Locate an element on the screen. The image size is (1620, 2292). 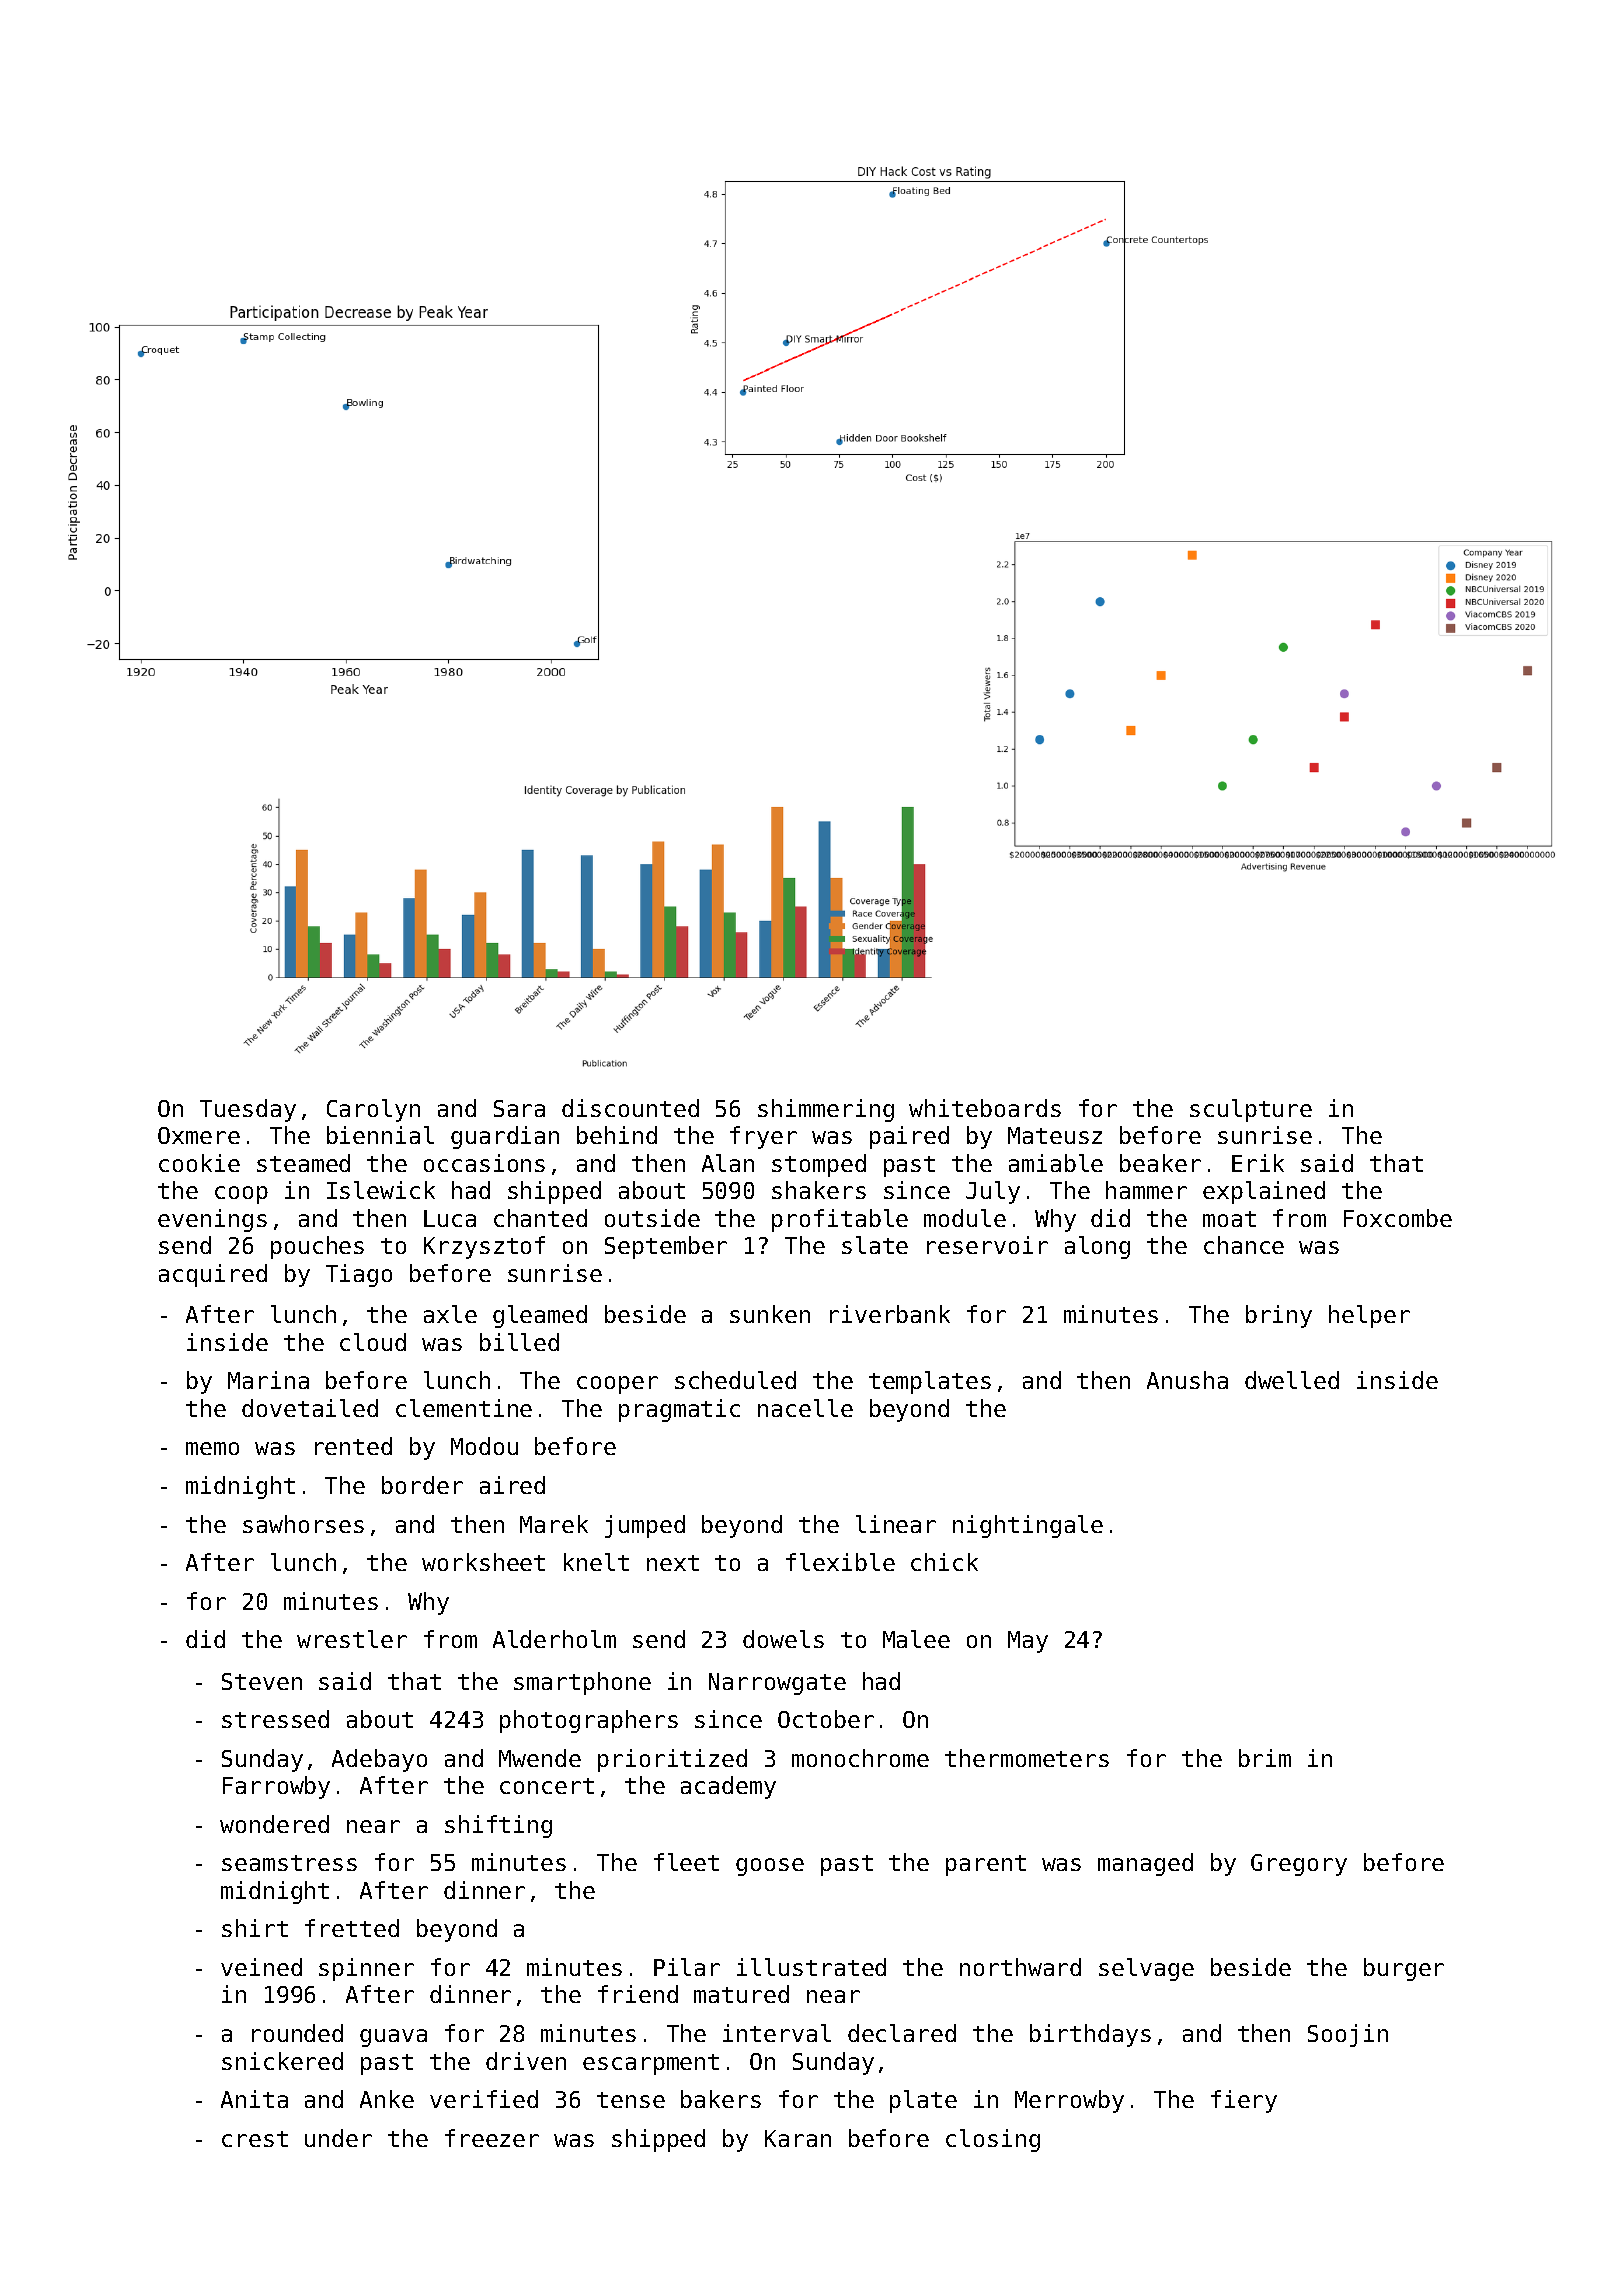
brim is located at coordinates (1265, 1758).
